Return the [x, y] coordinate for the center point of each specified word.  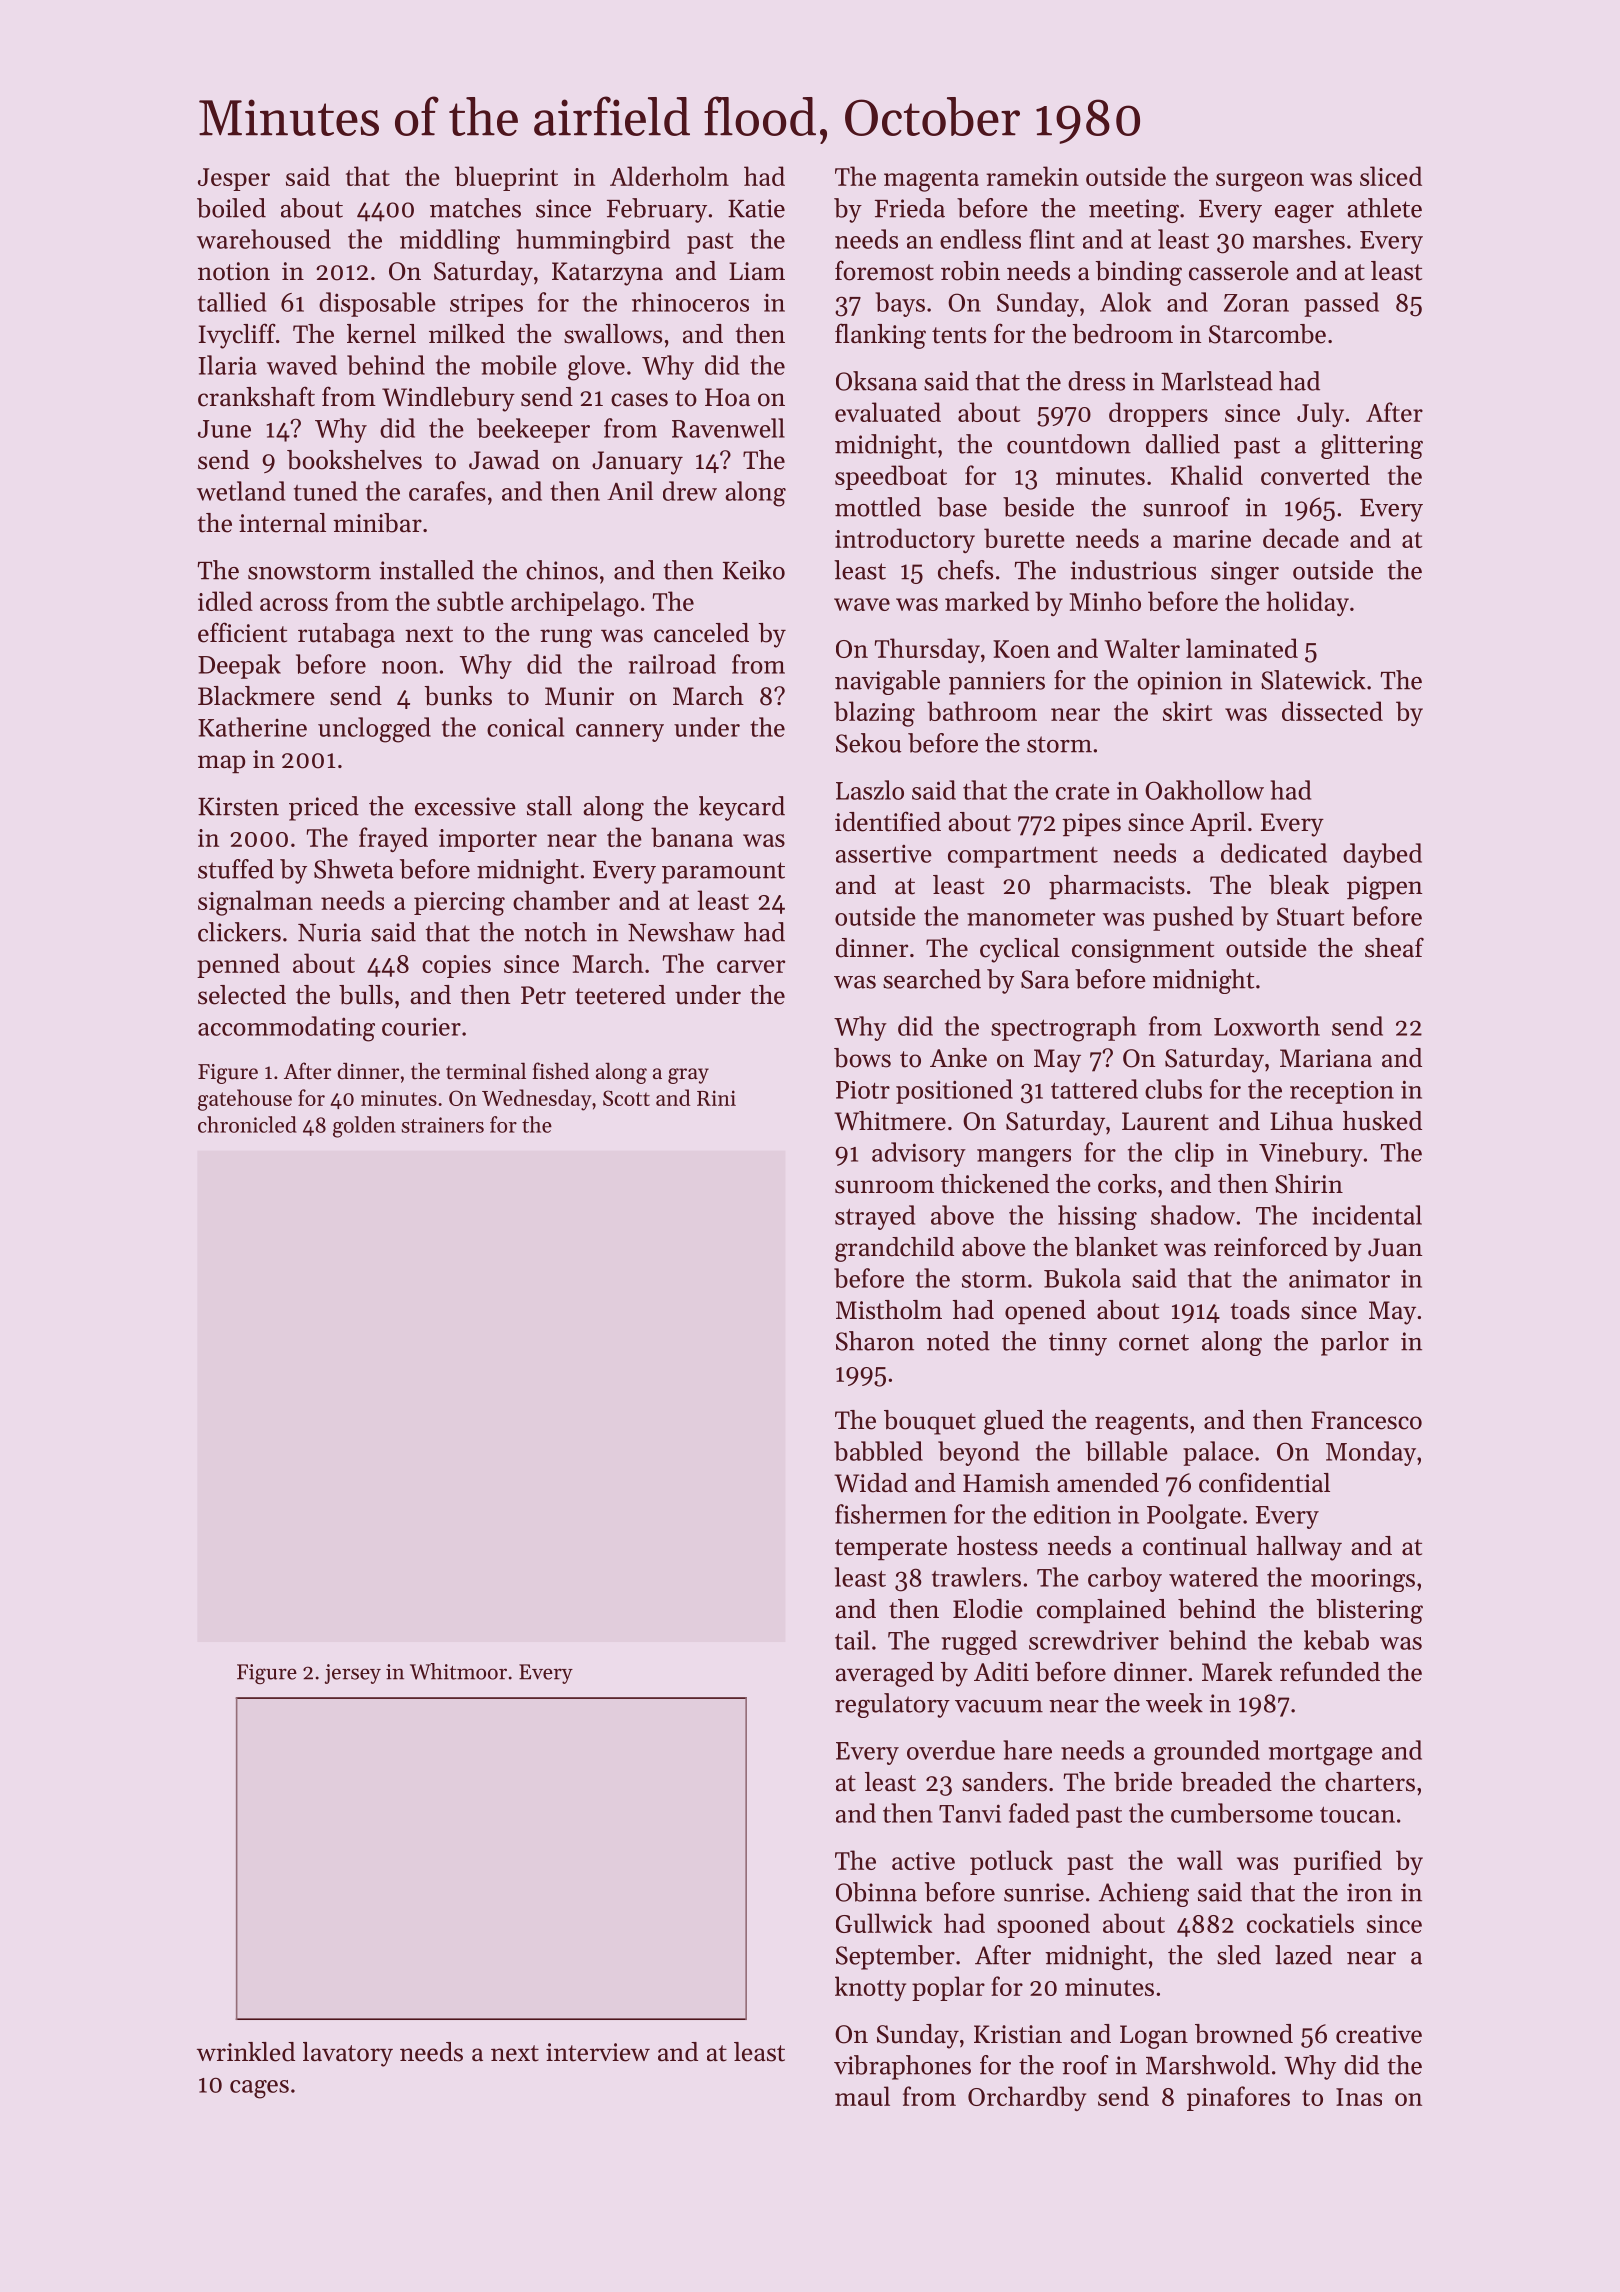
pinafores [1238, 2098]
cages [259, 2089]
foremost [884, 270]
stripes [486, 305]
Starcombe [1267, 334]
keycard [742, 808]
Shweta [354, 869]
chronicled [247, 1124]
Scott [626, 1098]
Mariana [1326, 1058]
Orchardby [1027, 2098]
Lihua [1301, 1121]
